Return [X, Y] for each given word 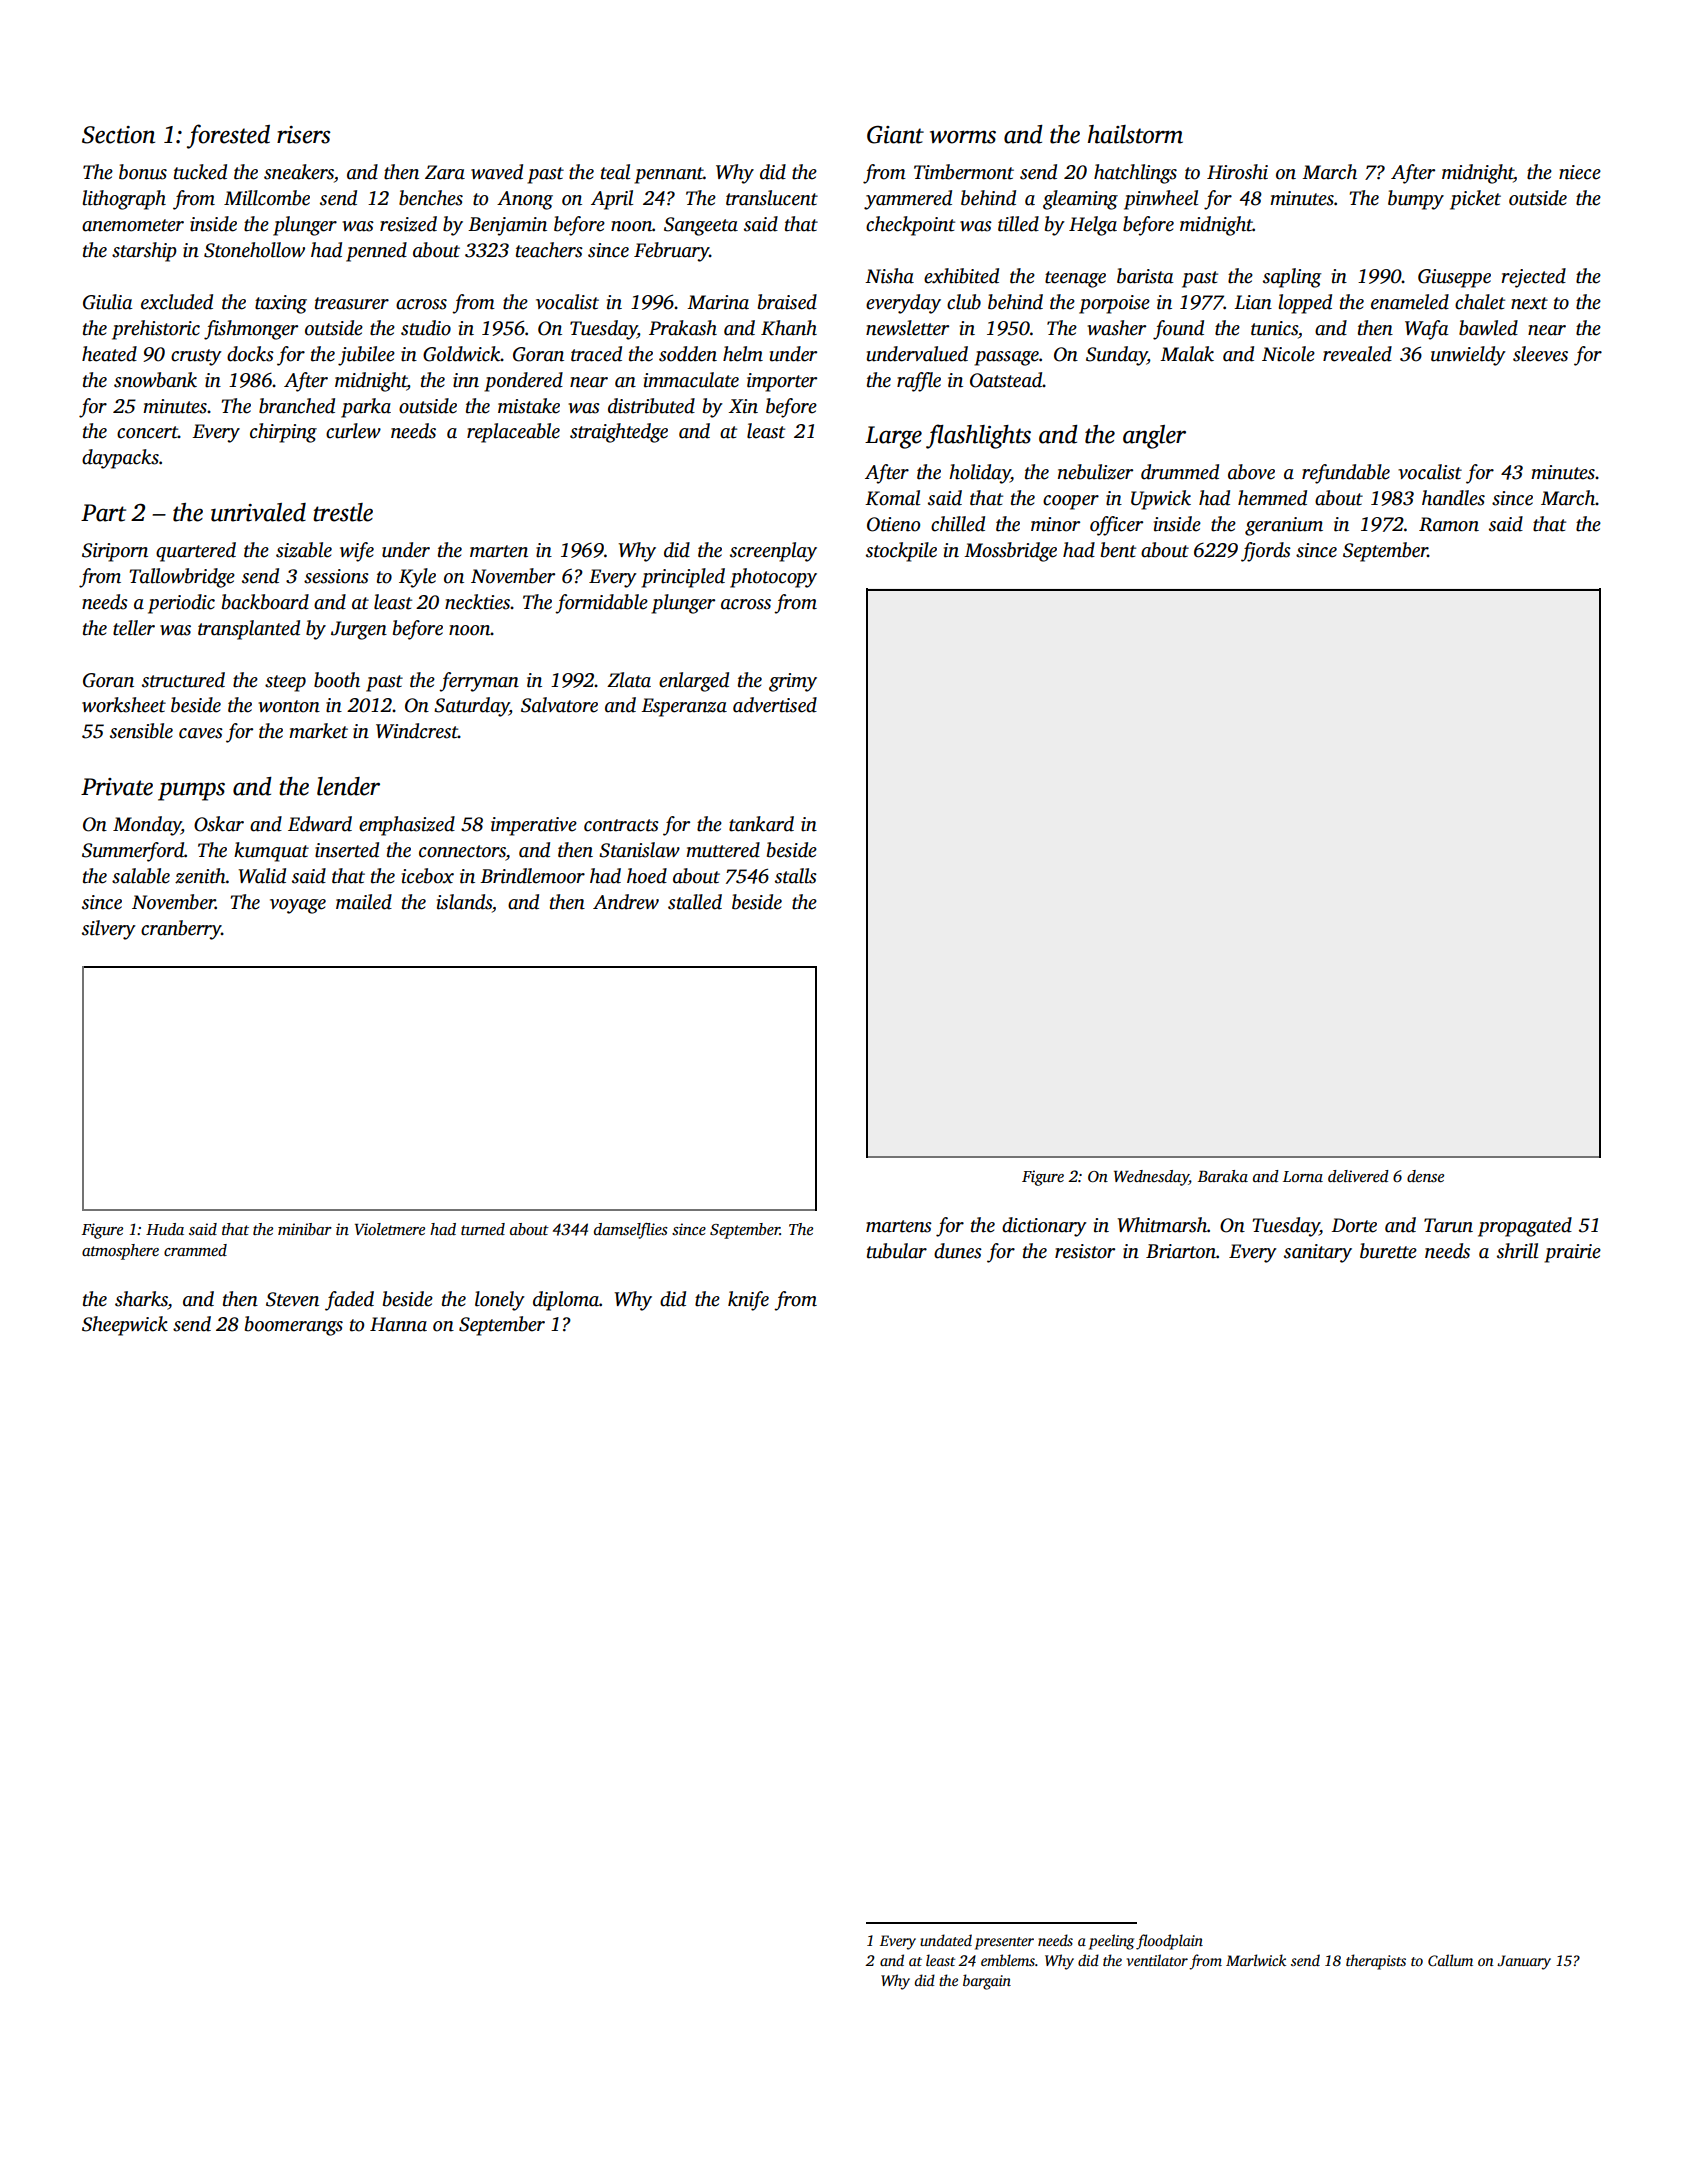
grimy [793, 682]
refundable [1346, 474]
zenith [200, 876]
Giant [895, 135]
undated [946, 1940]
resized [408, 224]
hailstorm [1135, 134]
